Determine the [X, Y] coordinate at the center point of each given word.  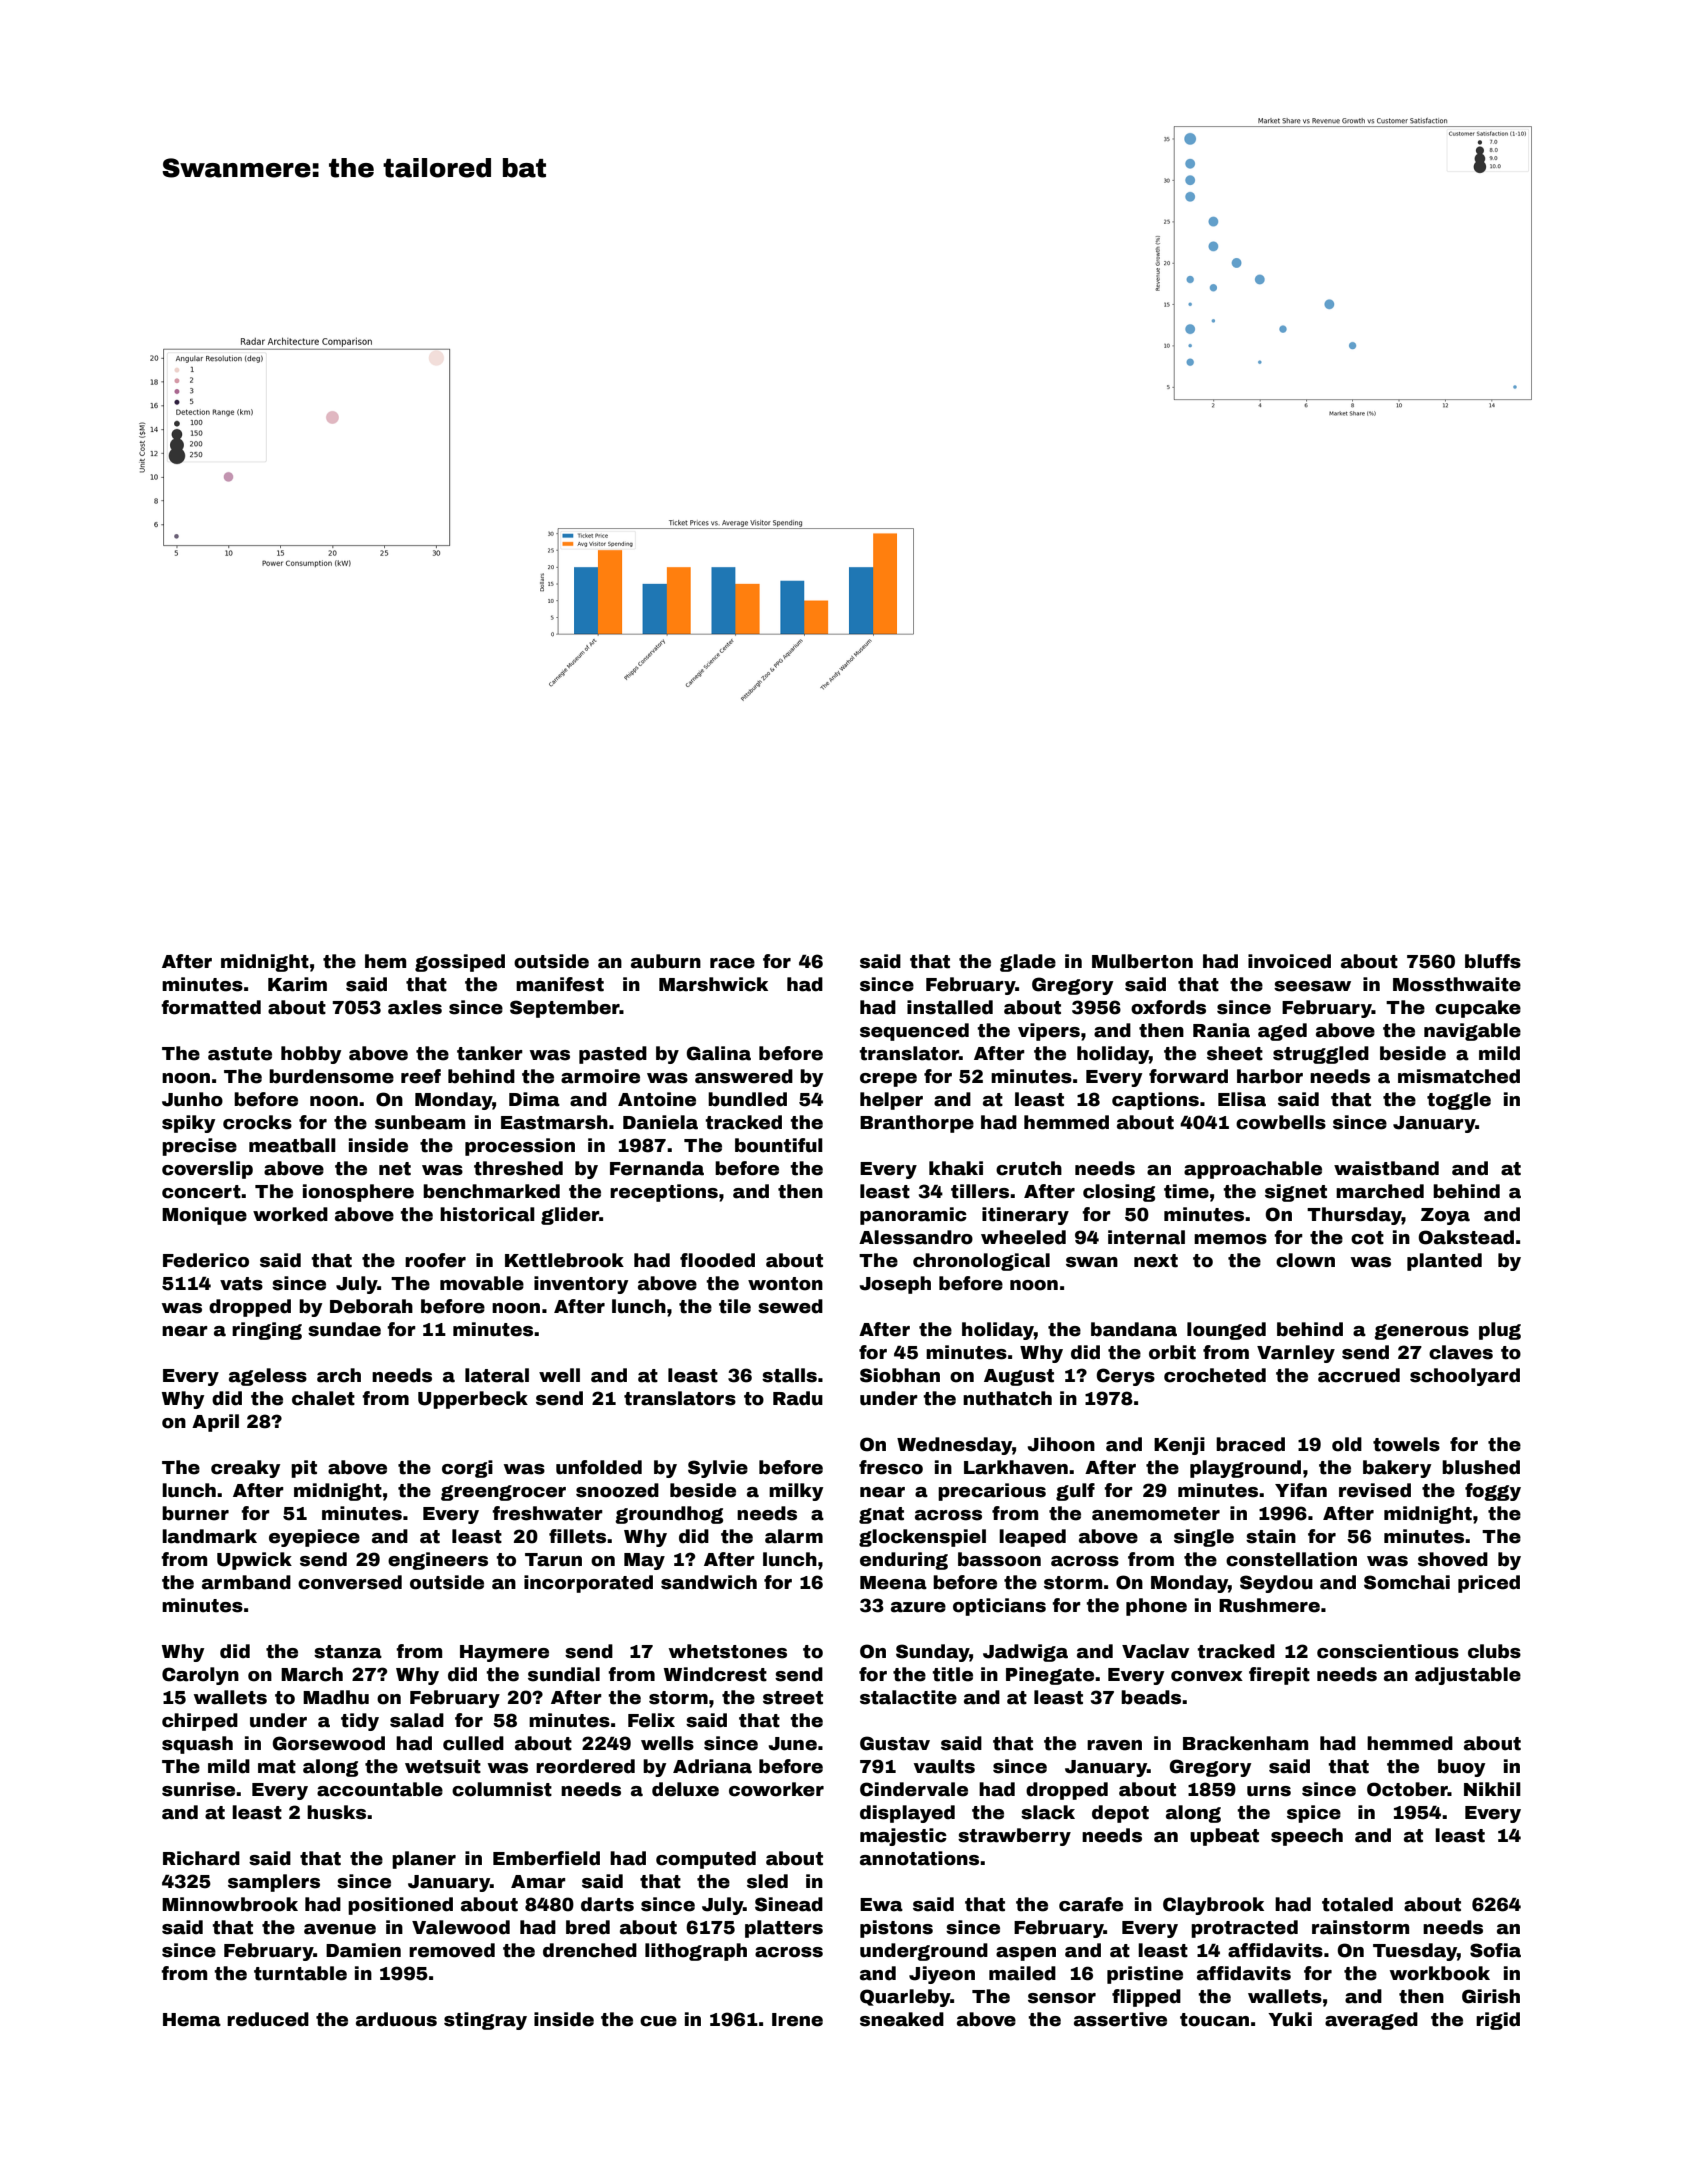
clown [1305, 1260]
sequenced [914, 1032]
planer [424, 1860]
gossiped [460, 963]
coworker [776, 1789]
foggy [1493, 1492]
